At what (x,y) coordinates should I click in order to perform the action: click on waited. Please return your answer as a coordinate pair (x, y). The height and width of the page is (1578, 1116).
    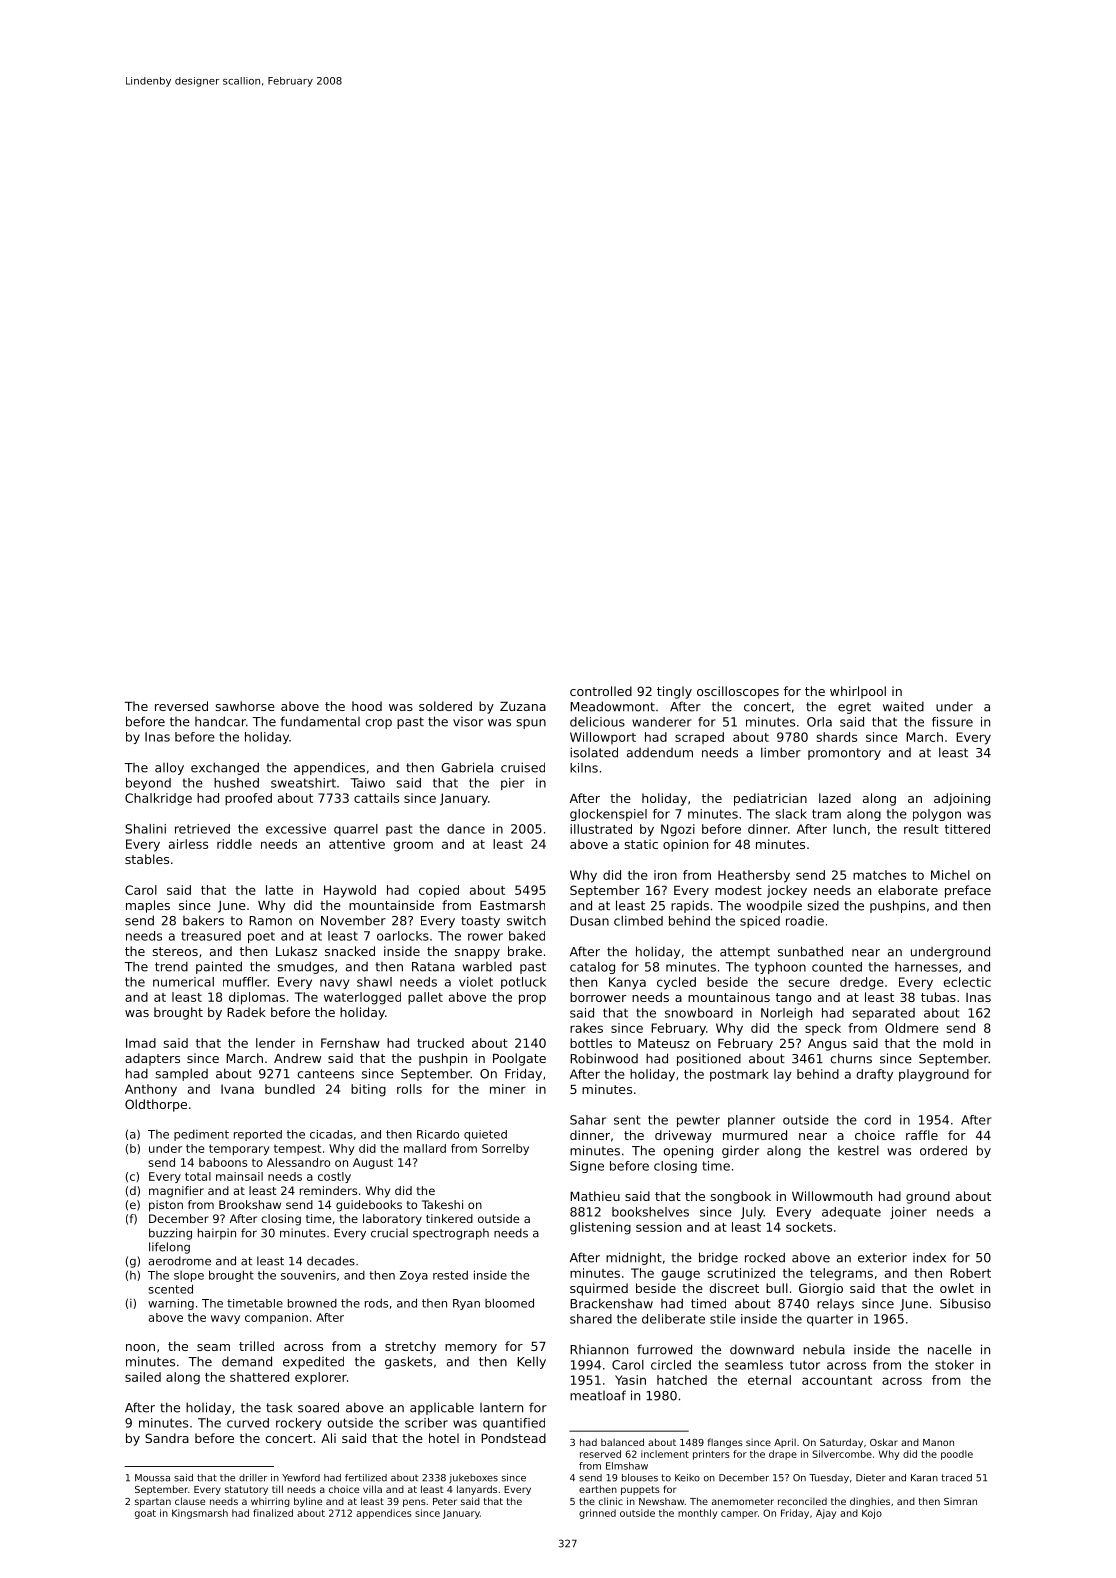
    Looking at the image, I should click on (903, 706).
